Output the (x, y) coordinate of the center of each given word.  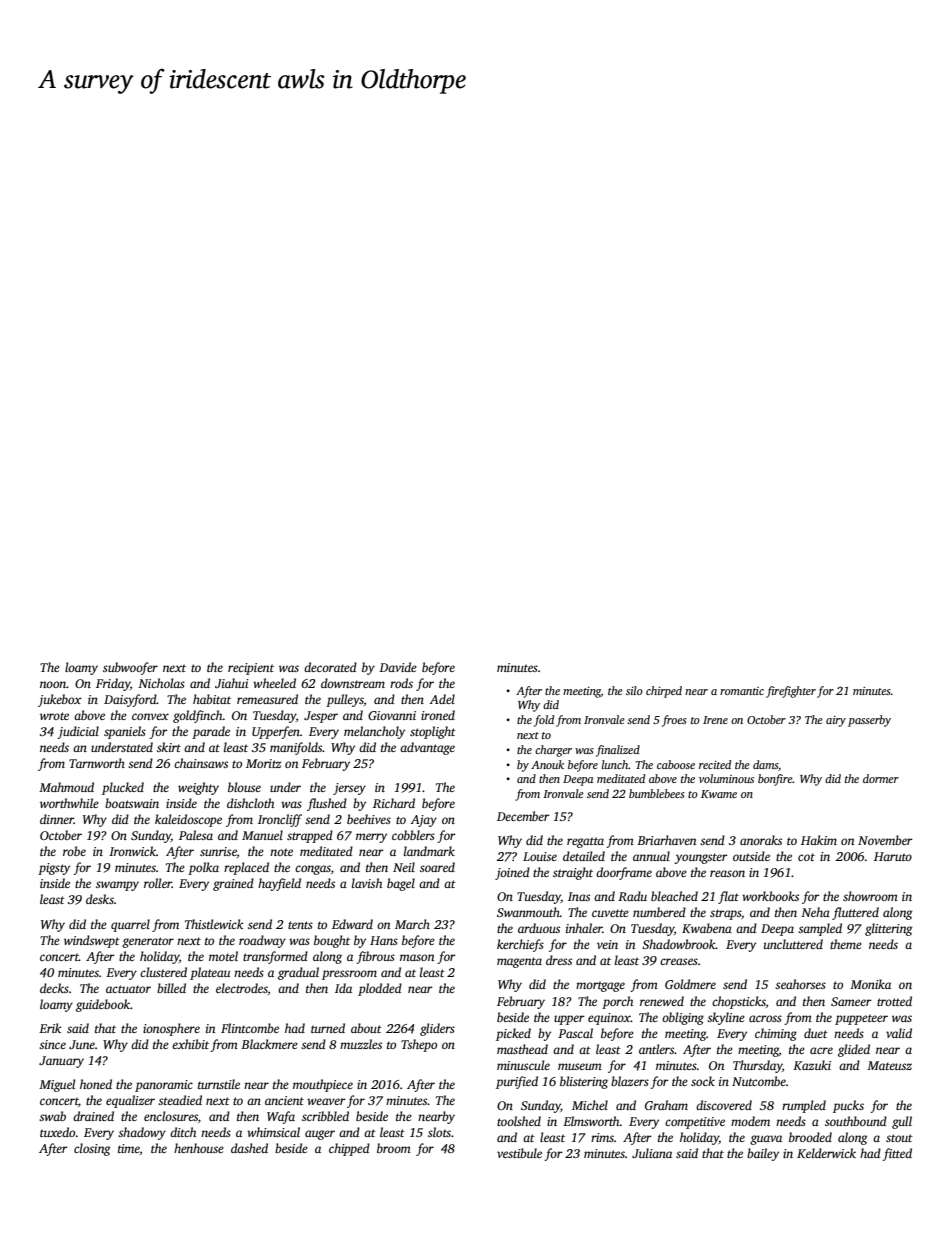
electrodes (242, 988)
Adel (442, 699)
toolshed (519, 1121)
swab (52, 1116)
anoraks (761, 840)
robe (74, 851)
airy (836, 721)
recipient (251, 669)
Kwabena (707, 928)
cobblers (413, 835)
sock (703, 1081)
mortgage (600, 986)
